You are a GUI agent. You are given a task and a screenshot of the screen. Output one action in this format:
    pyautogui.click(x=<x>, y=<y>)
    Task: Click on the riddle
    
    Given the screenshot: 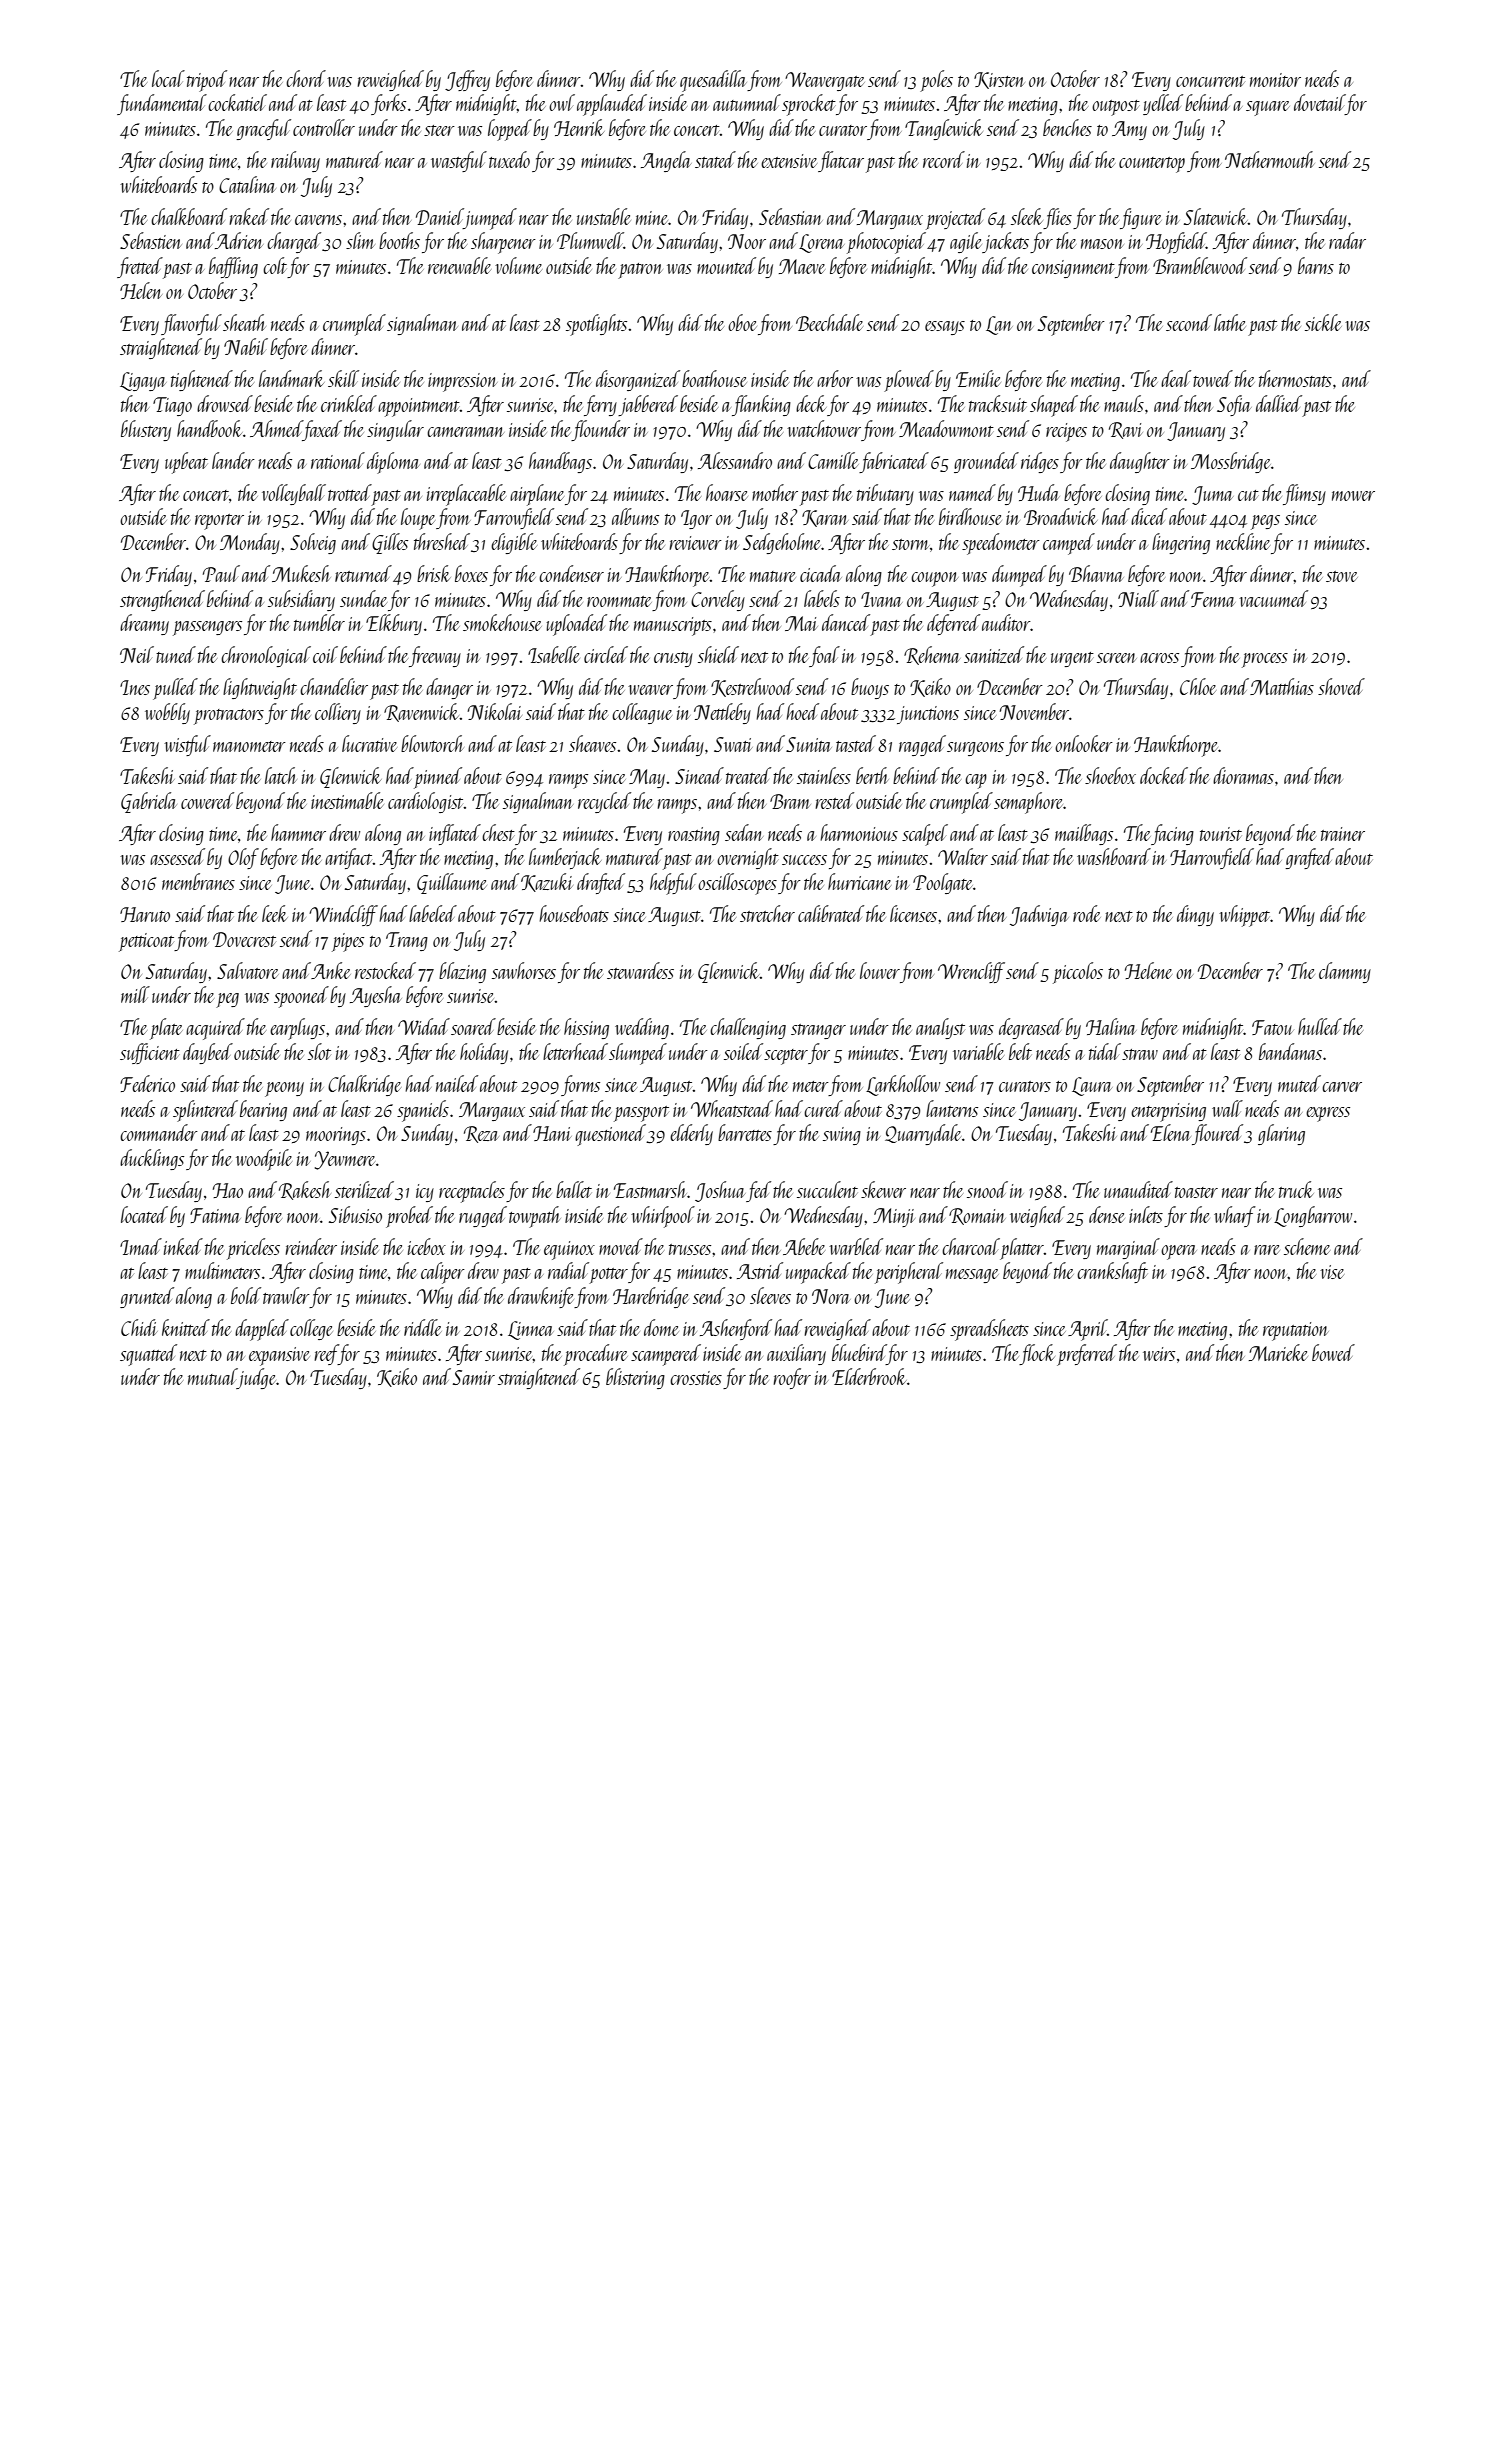 What is the action you would take?
    pyautogui.click(x=423, y=1327)
